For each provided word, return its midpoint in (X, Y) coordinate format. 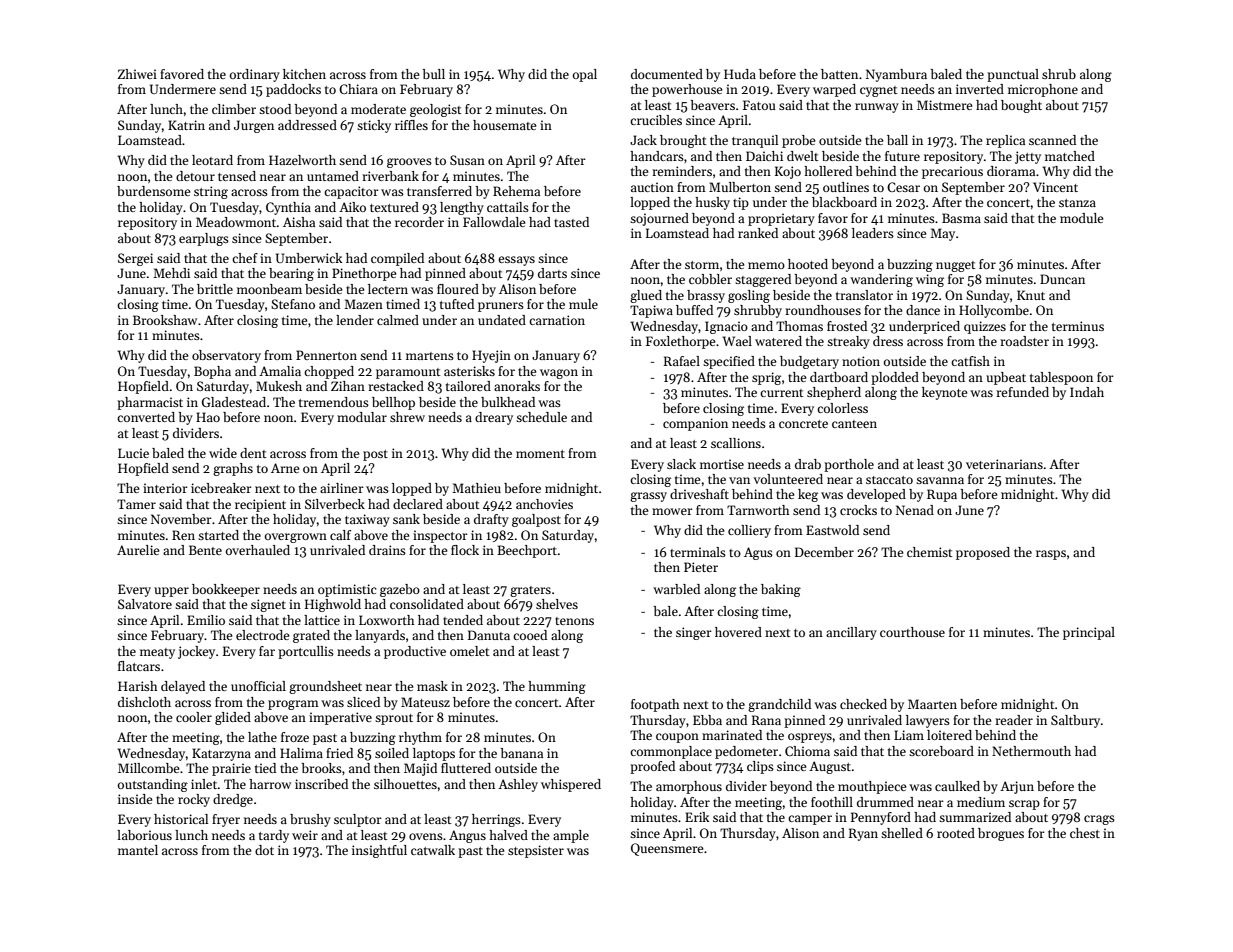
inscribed (321, 784)
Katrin (186, 125)
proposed (983, 553)
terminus (1078, 326)
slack (681, 464)
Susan (467, 160)
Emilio (206, 620)
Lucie (133, 453)
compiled (397, 259)
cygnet (879, 91)
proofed (652, 767)
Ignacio (726, 327)
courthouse (912, 632)
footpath (655, 705)
